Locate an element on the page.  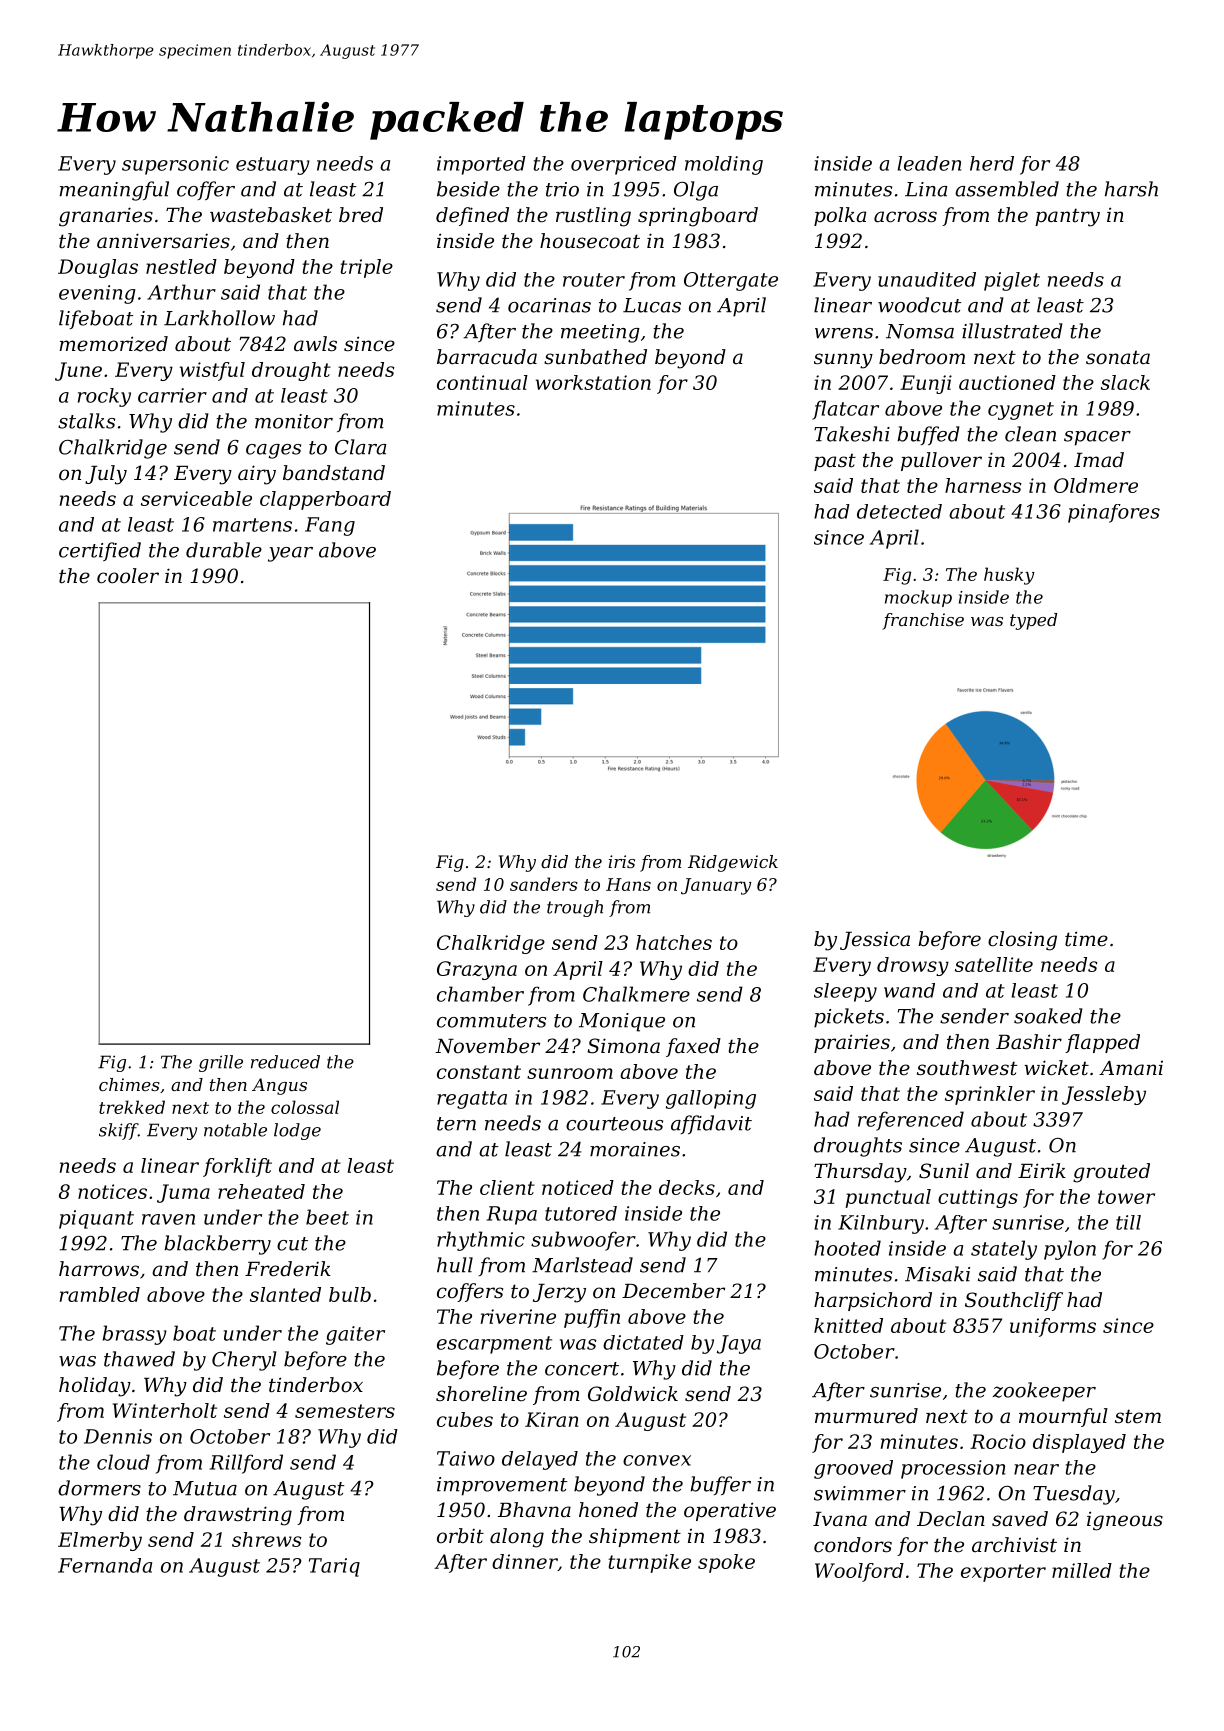
grouted is located at coordinates (1111, 1173).
